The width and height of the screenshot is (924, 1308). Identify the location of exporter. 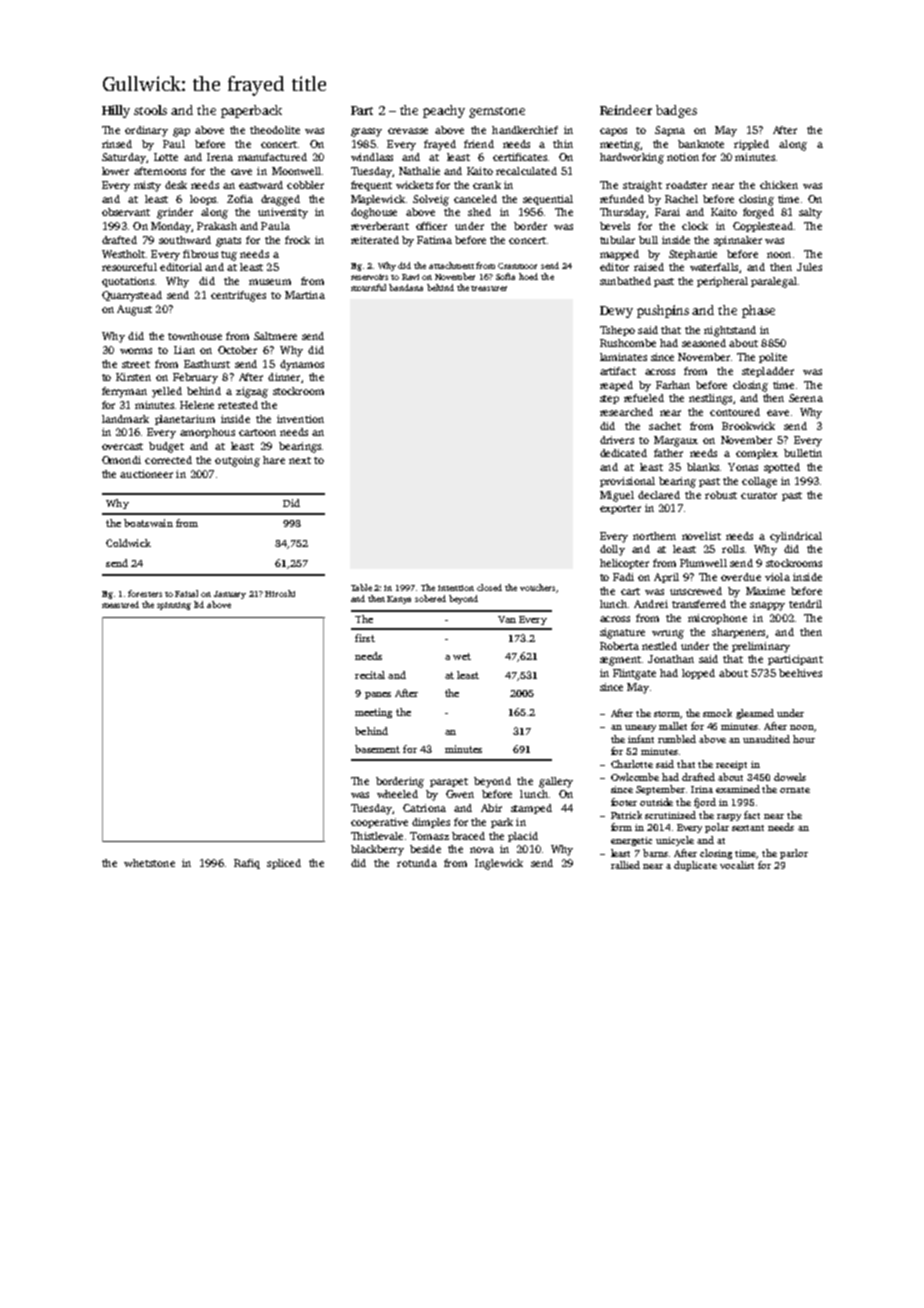
(620, 509).
